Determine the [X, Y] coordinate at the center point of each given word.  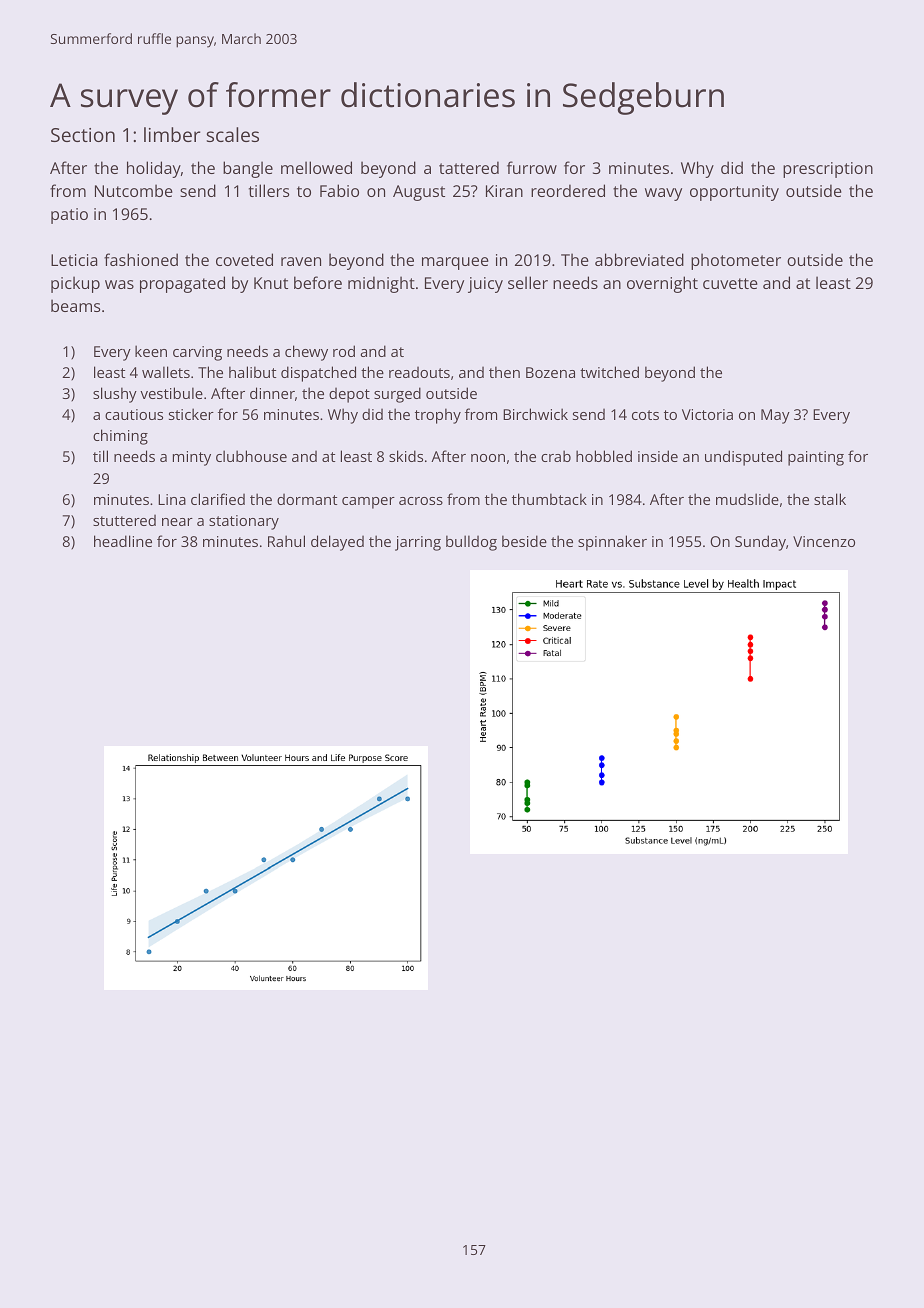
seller [528, 282]
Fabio [339, 190]
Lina [172, 499]
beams [75, 305]
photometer [736, 261]
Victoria [707, 414]
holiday [154, 169]
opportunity [734, 193]
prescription [828, 170]
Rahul [286, 541]
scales [233, 134]
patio [69, 216]
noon [488, 458]
